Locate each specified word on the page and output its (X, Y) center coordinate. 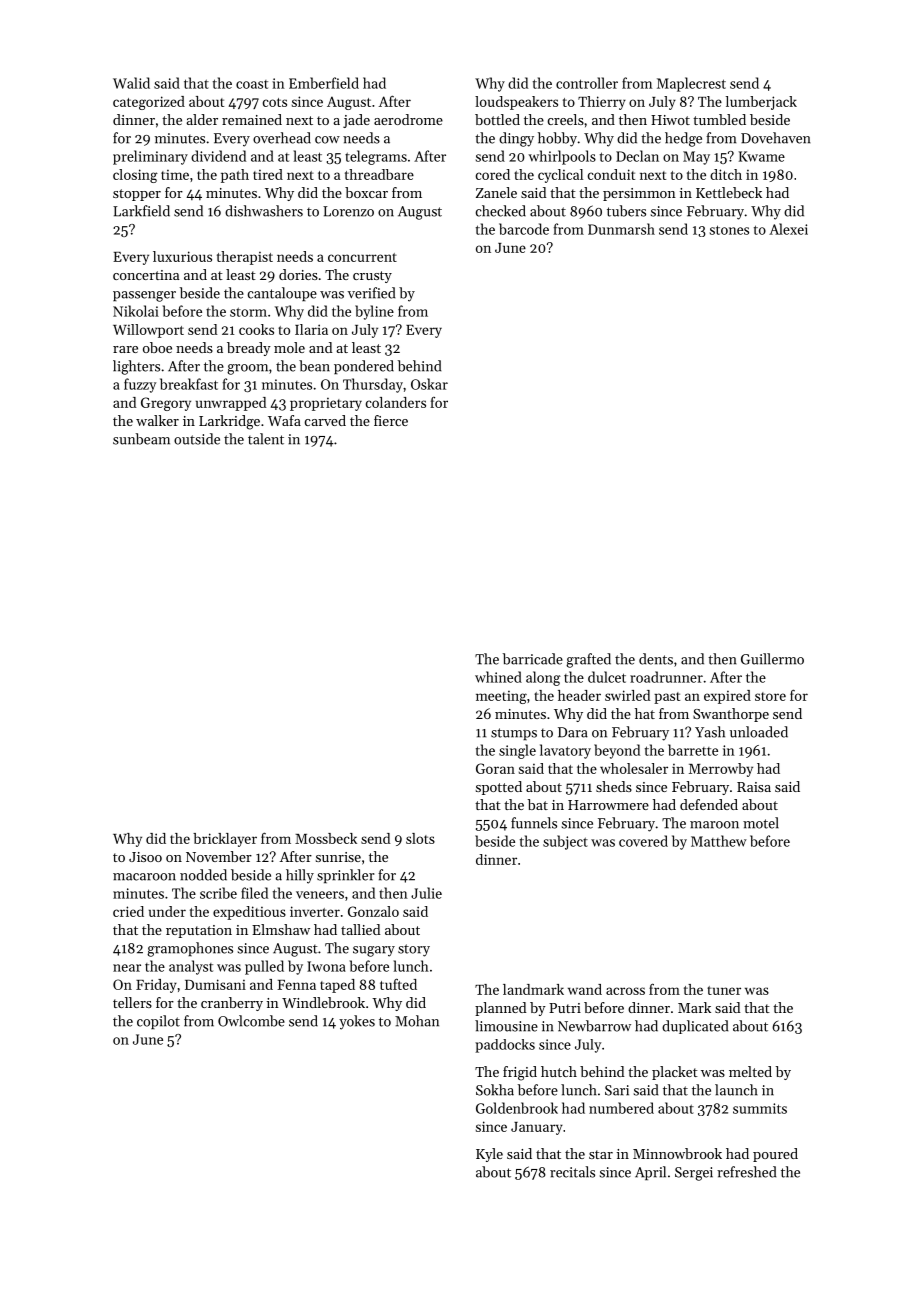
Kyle (489, 1155)
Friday (156, 986)
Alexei (788, 229)
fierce (391, 420)
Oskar (429, 384)
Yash (710, 732)
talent (266, 439)
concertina (146, 275)
